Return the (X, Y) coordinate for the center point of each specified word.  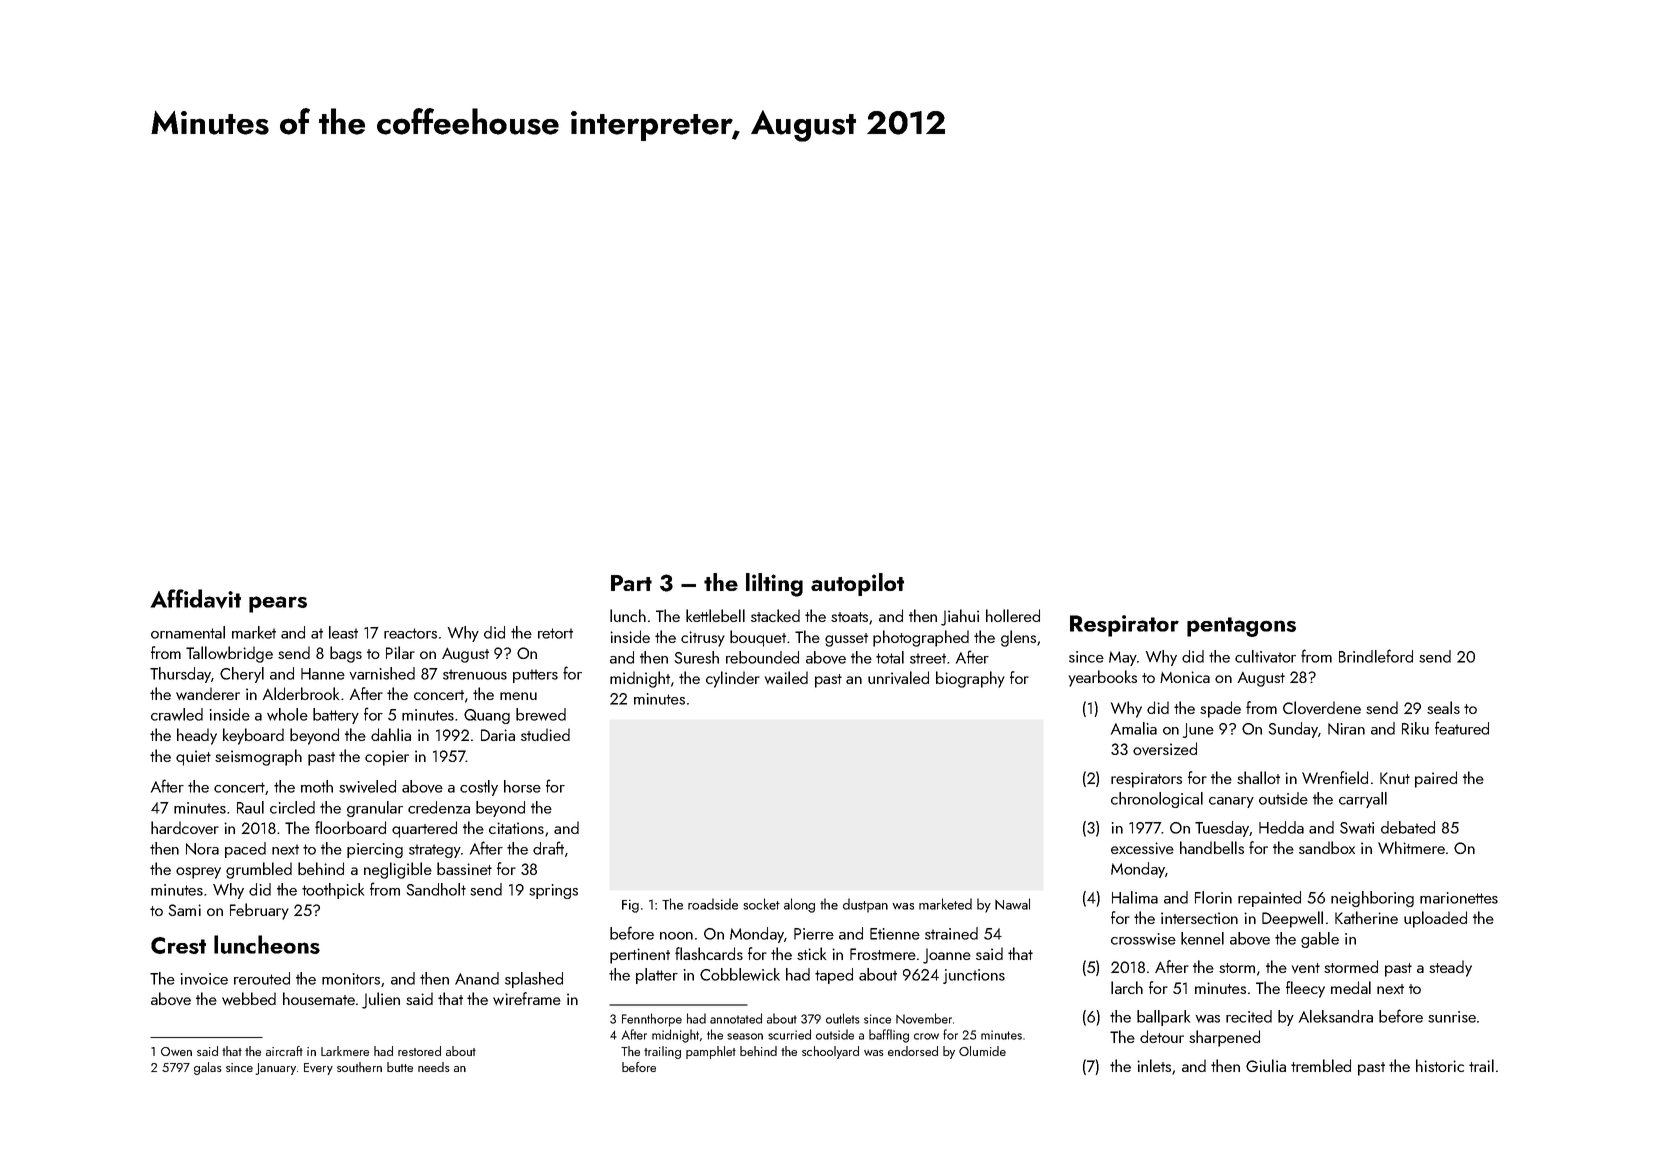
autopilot (857, 584)
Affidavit (196, 599)
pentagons (1241, 627)
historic (1440, 1065)
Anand (477, 978)
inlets (1154, 1065)
